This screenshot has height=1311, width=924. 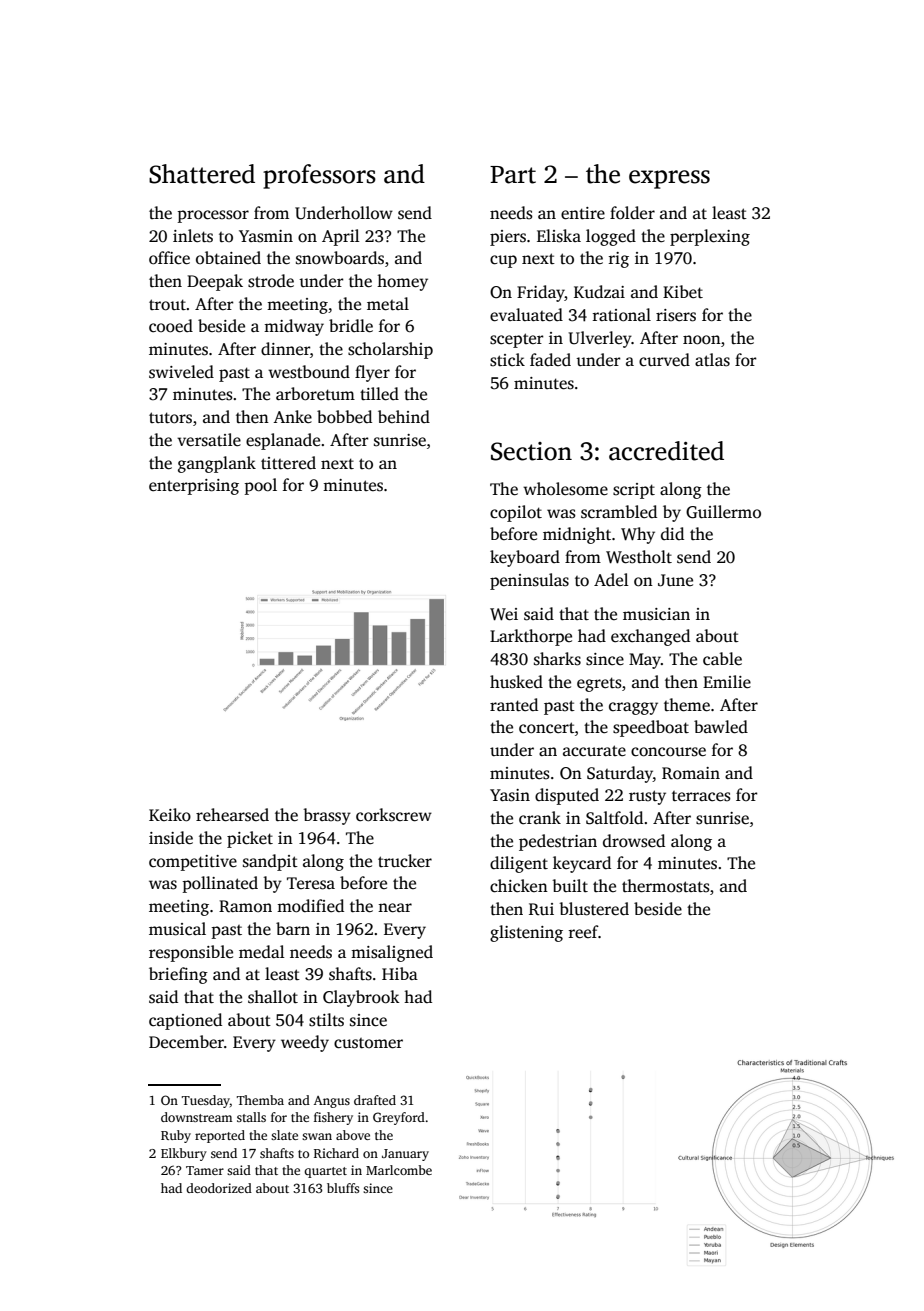 What do you see at coordinates (514, 705) in the screenshot?
I see `ranted` at bounding box center [514, 705].
